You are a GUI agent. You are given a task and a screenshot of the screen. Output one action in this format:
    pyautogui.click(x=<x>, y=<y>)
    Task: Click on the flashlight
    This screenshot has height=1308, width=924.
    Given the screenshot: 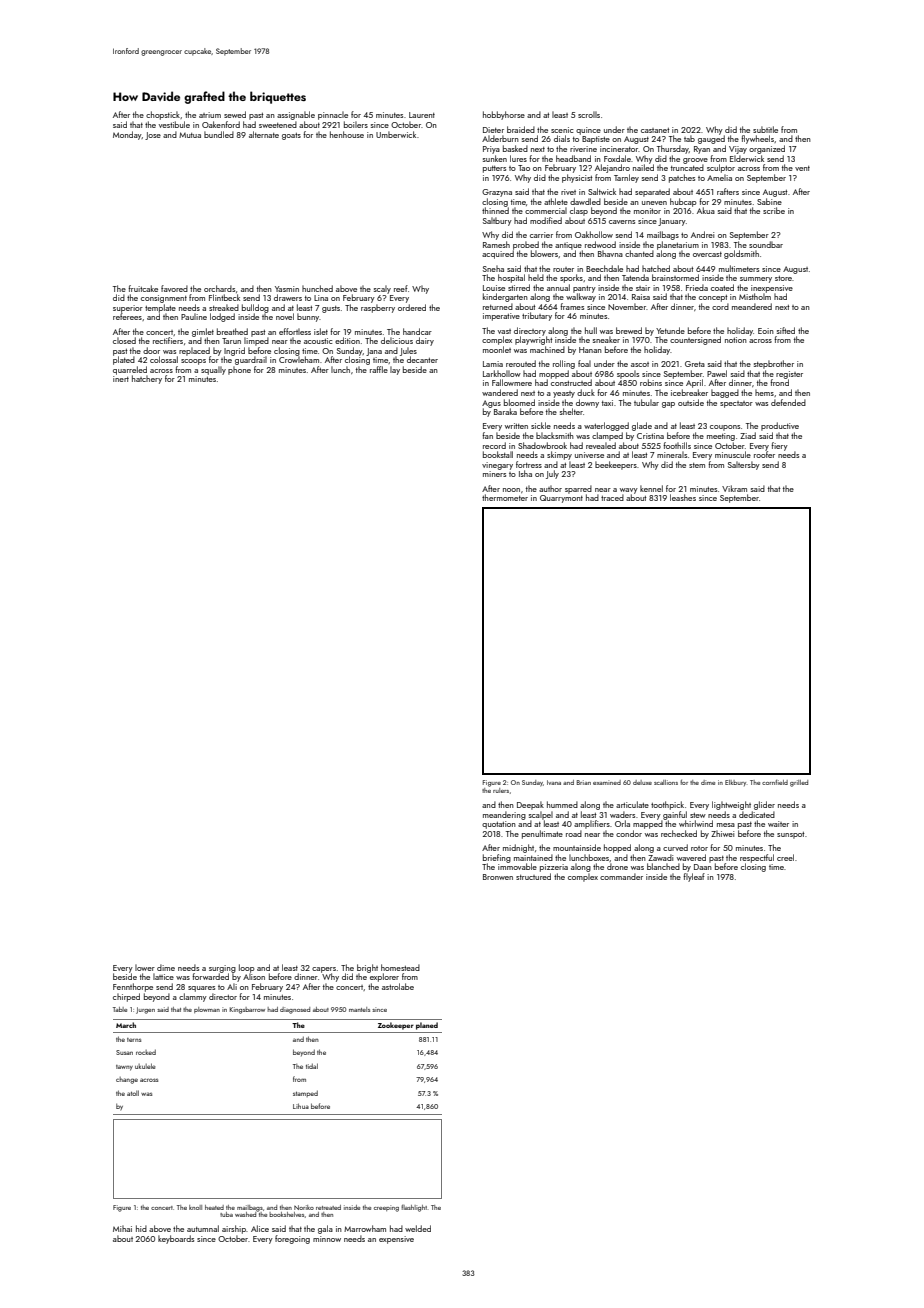 What is the action you would take?
    pyautogui.click(x=414, y=1208)
